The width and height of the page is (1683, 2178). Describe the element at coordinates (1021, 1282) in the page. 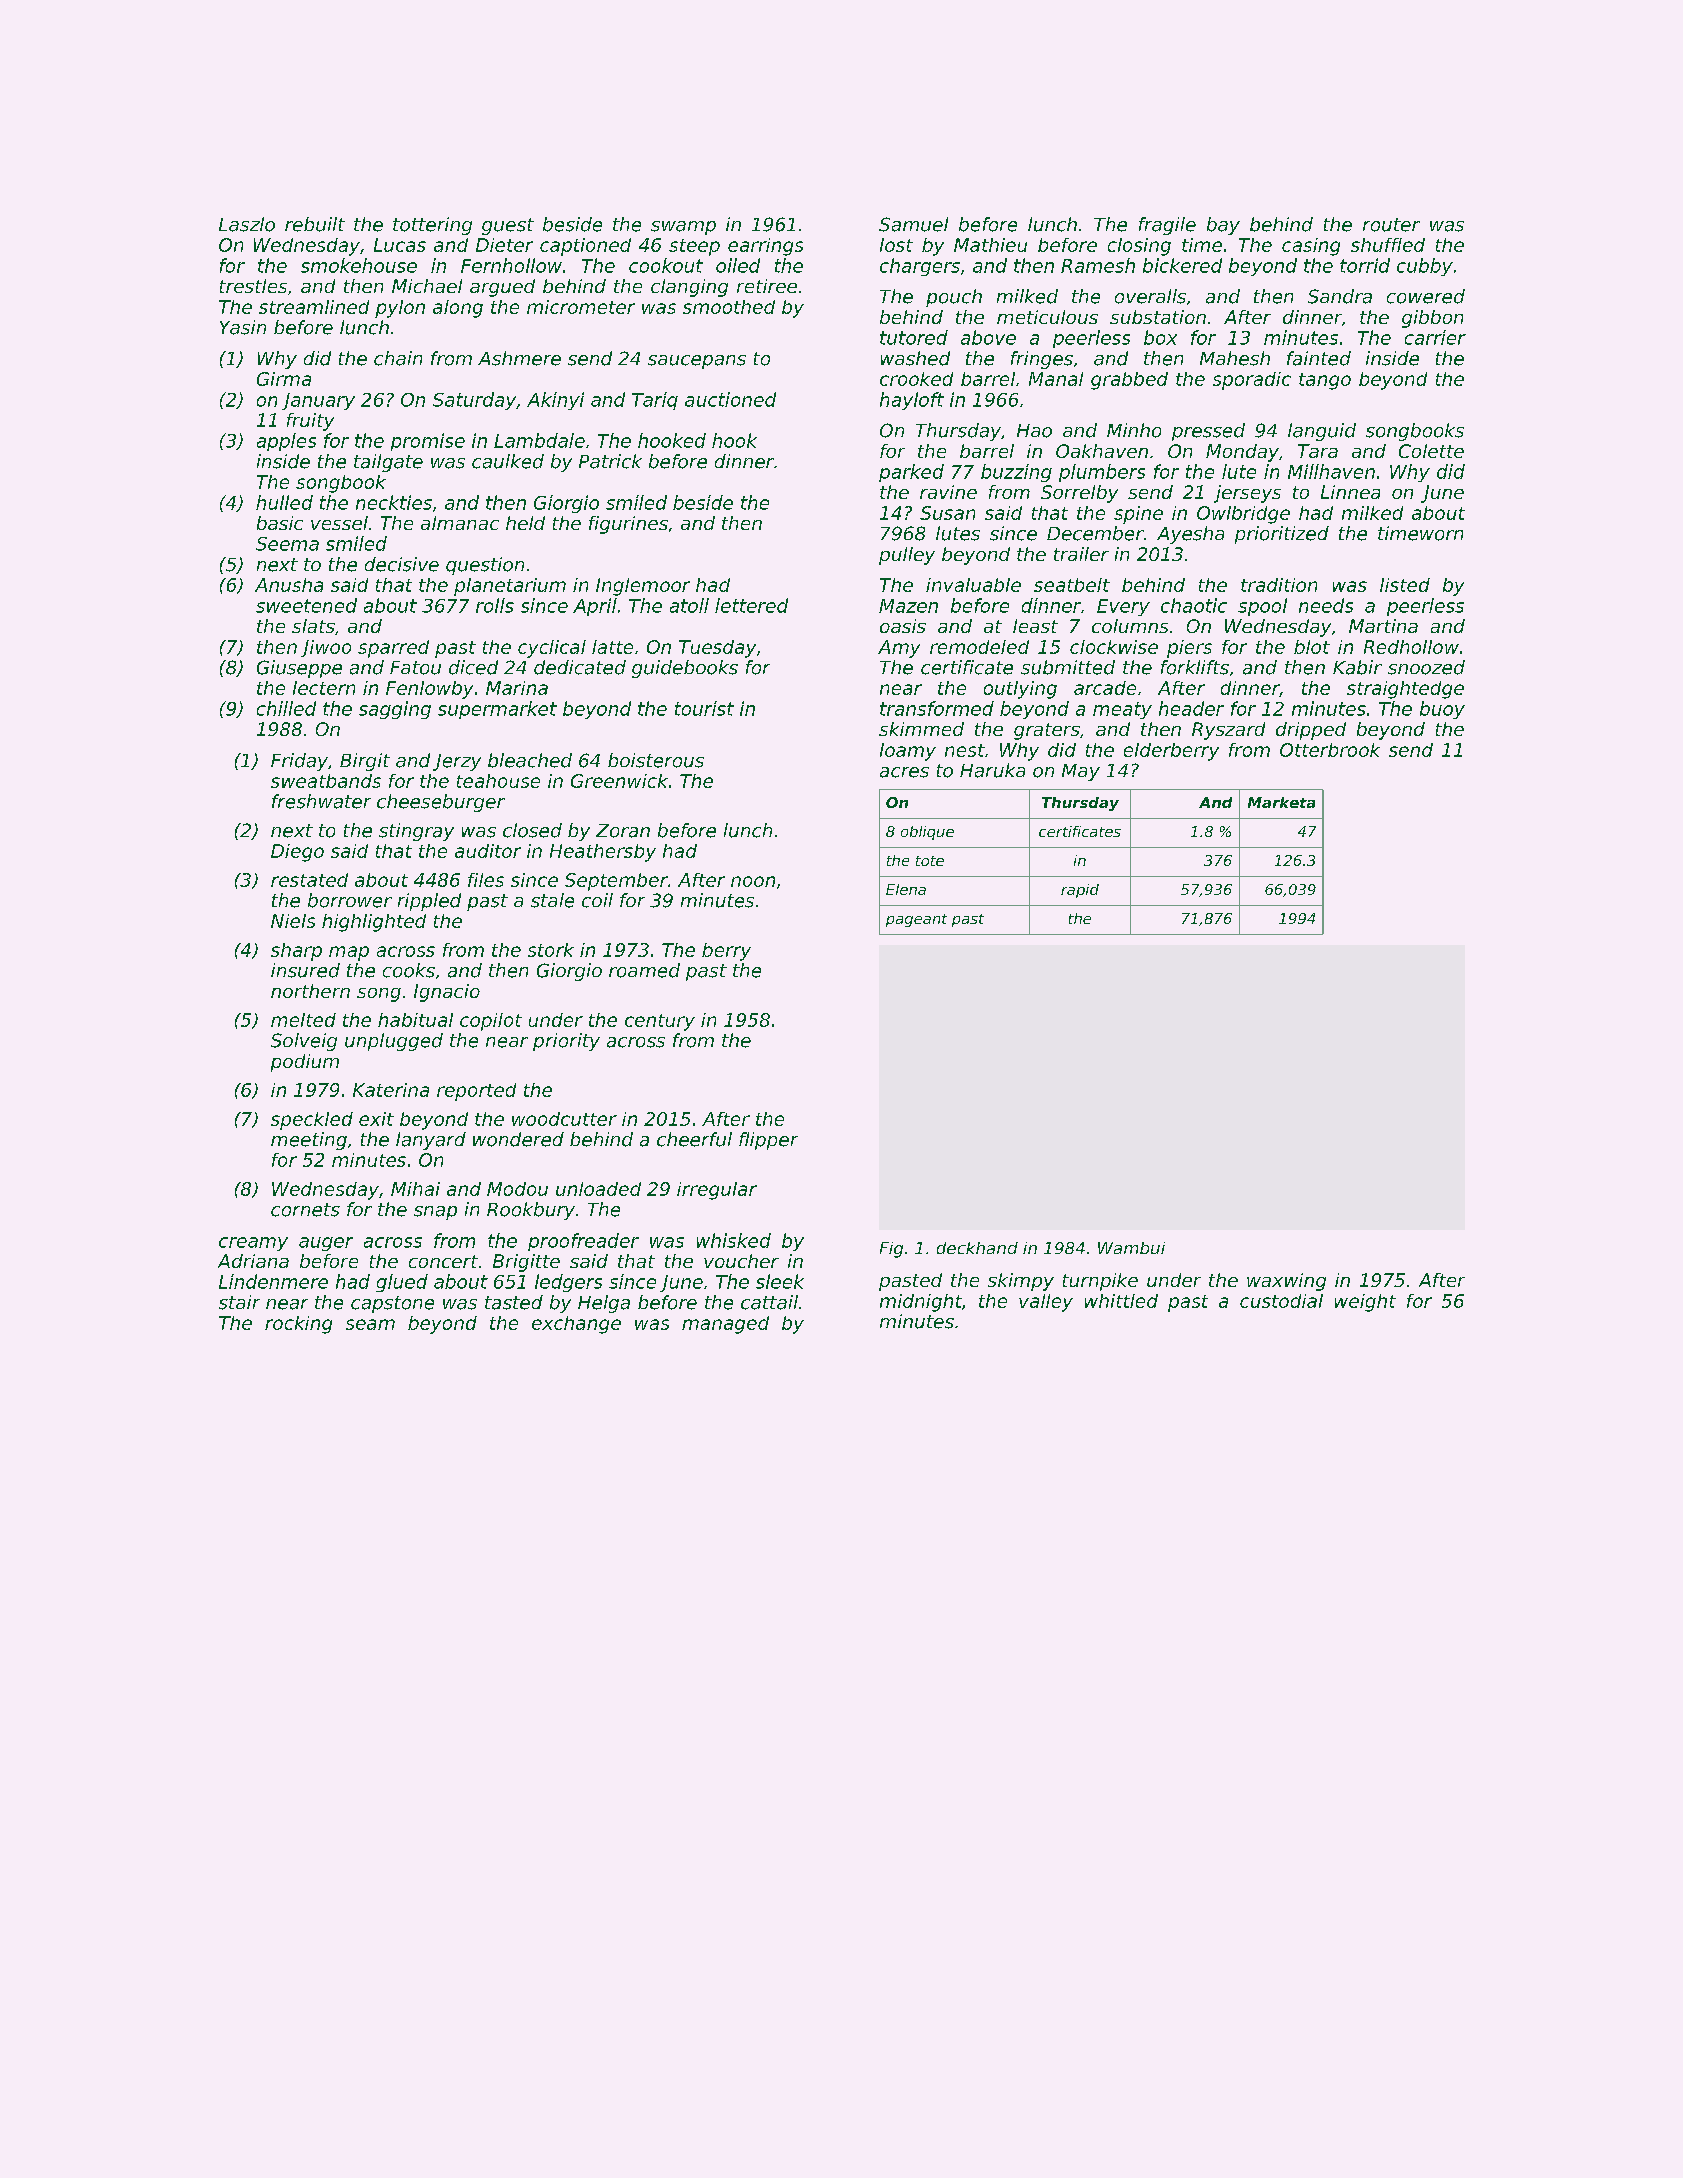

I see `skimpy` at that location.
